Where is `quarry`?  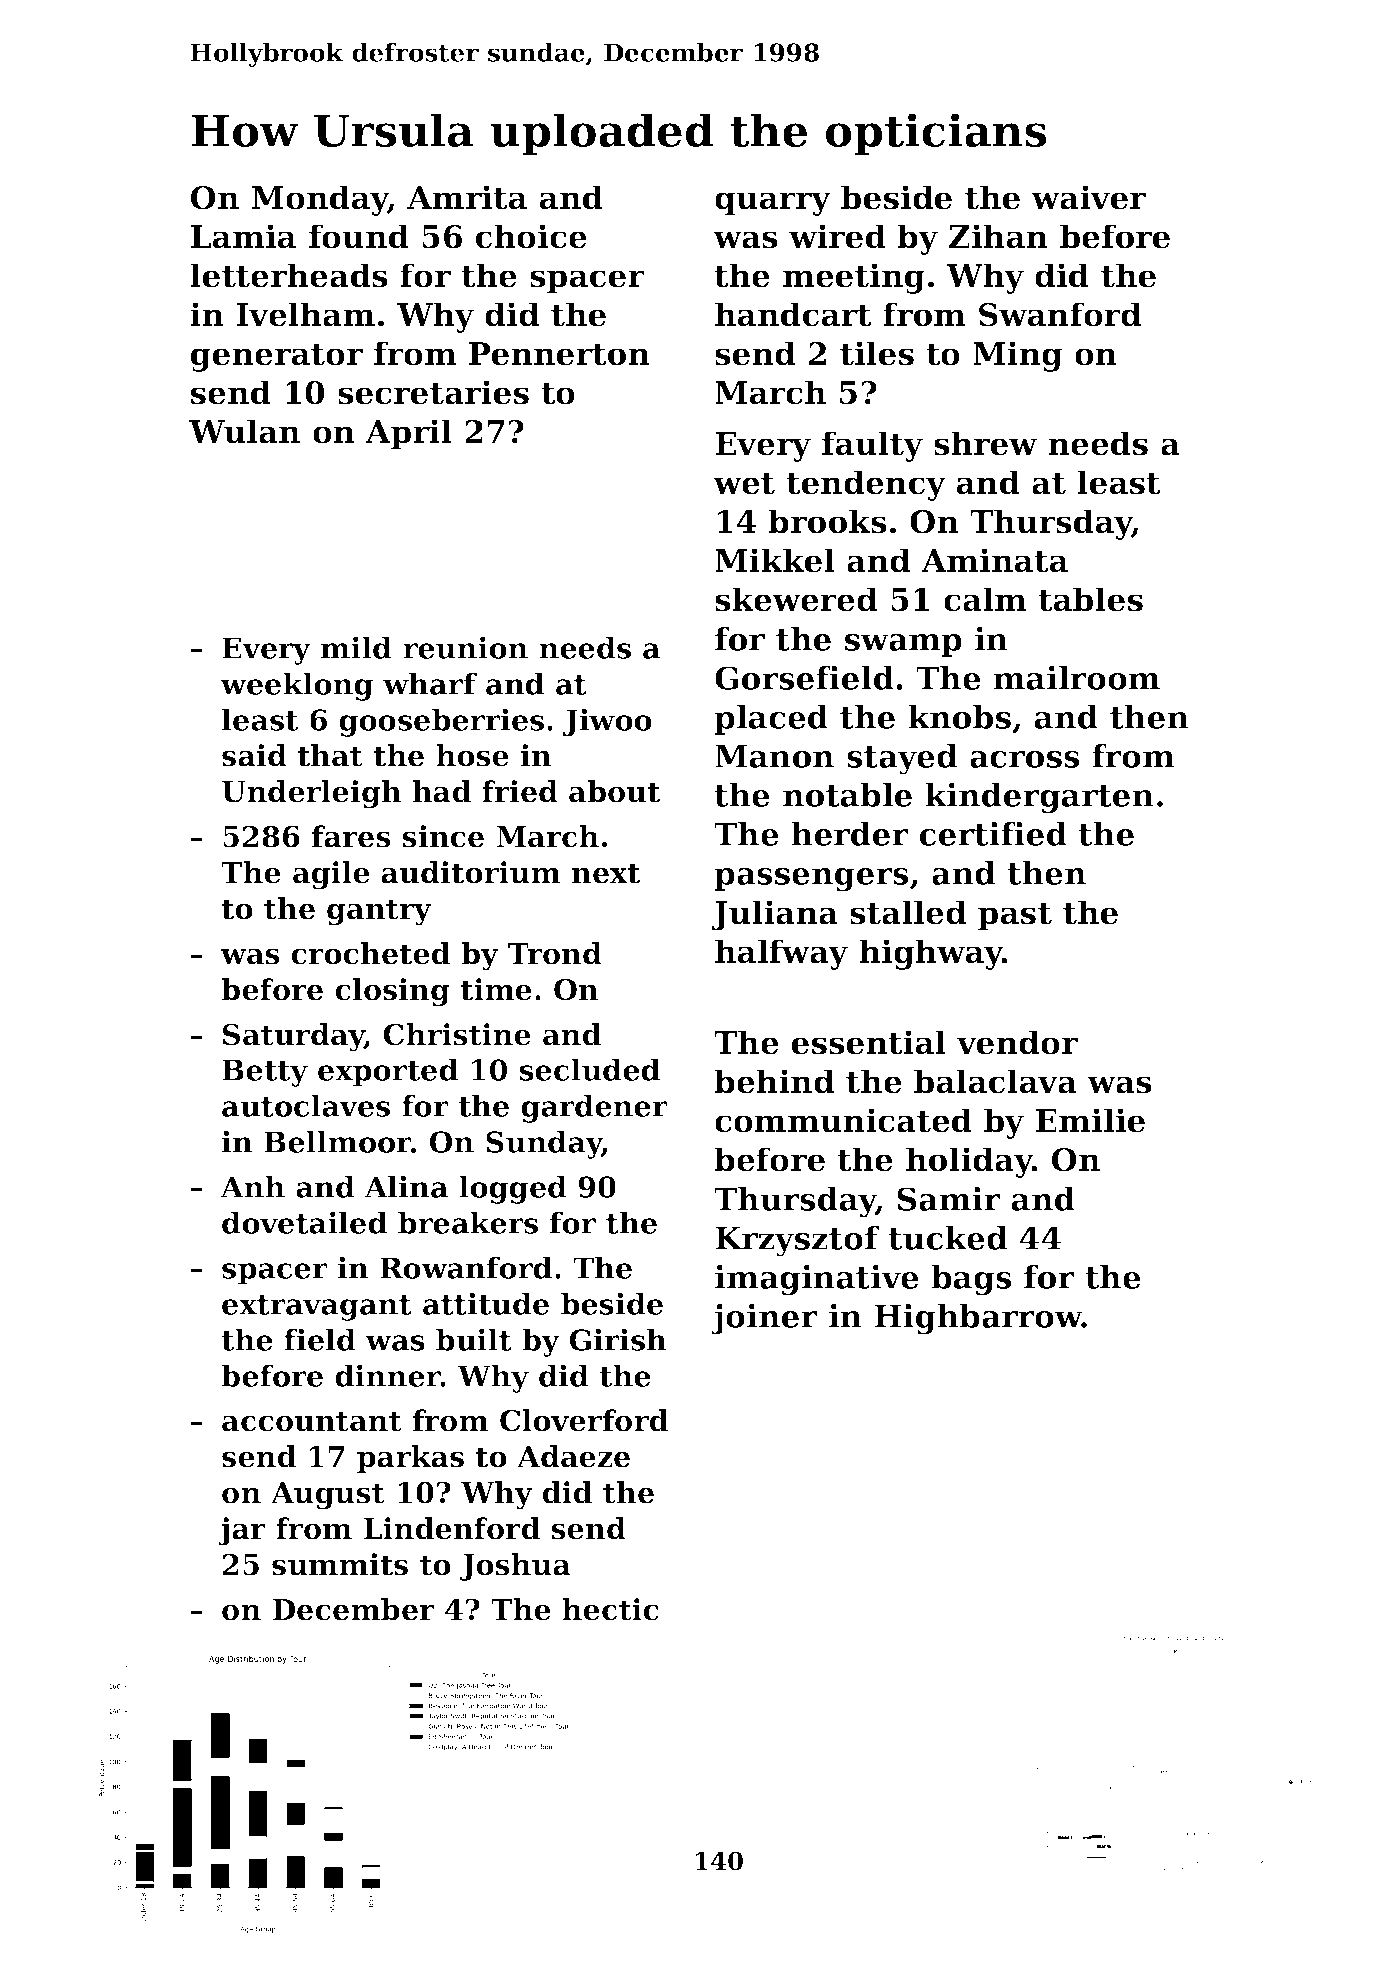
quarry is located at coordinates (773, 204).
